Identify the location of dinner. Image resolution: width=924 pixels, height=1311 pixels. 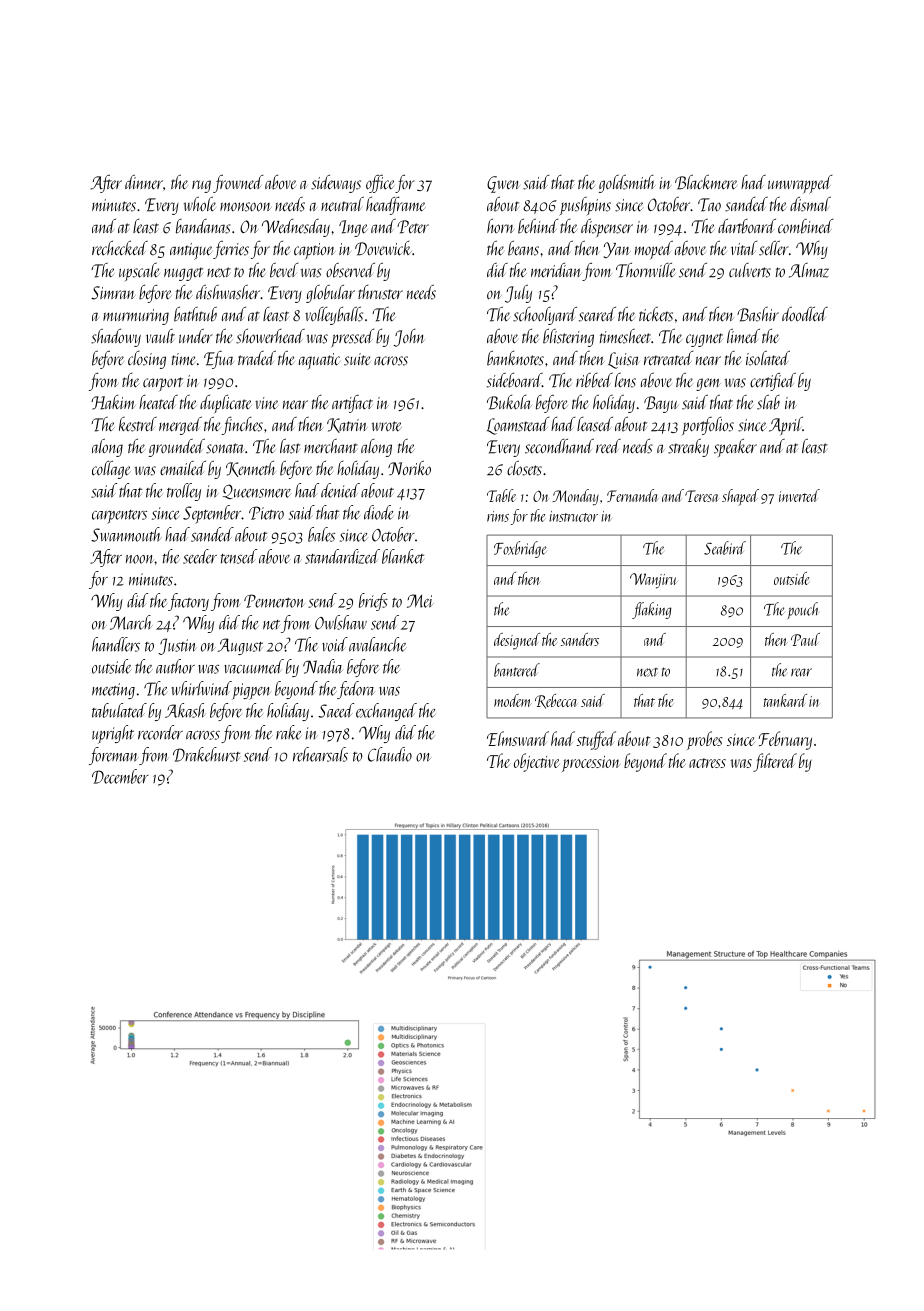
(144, 182).
